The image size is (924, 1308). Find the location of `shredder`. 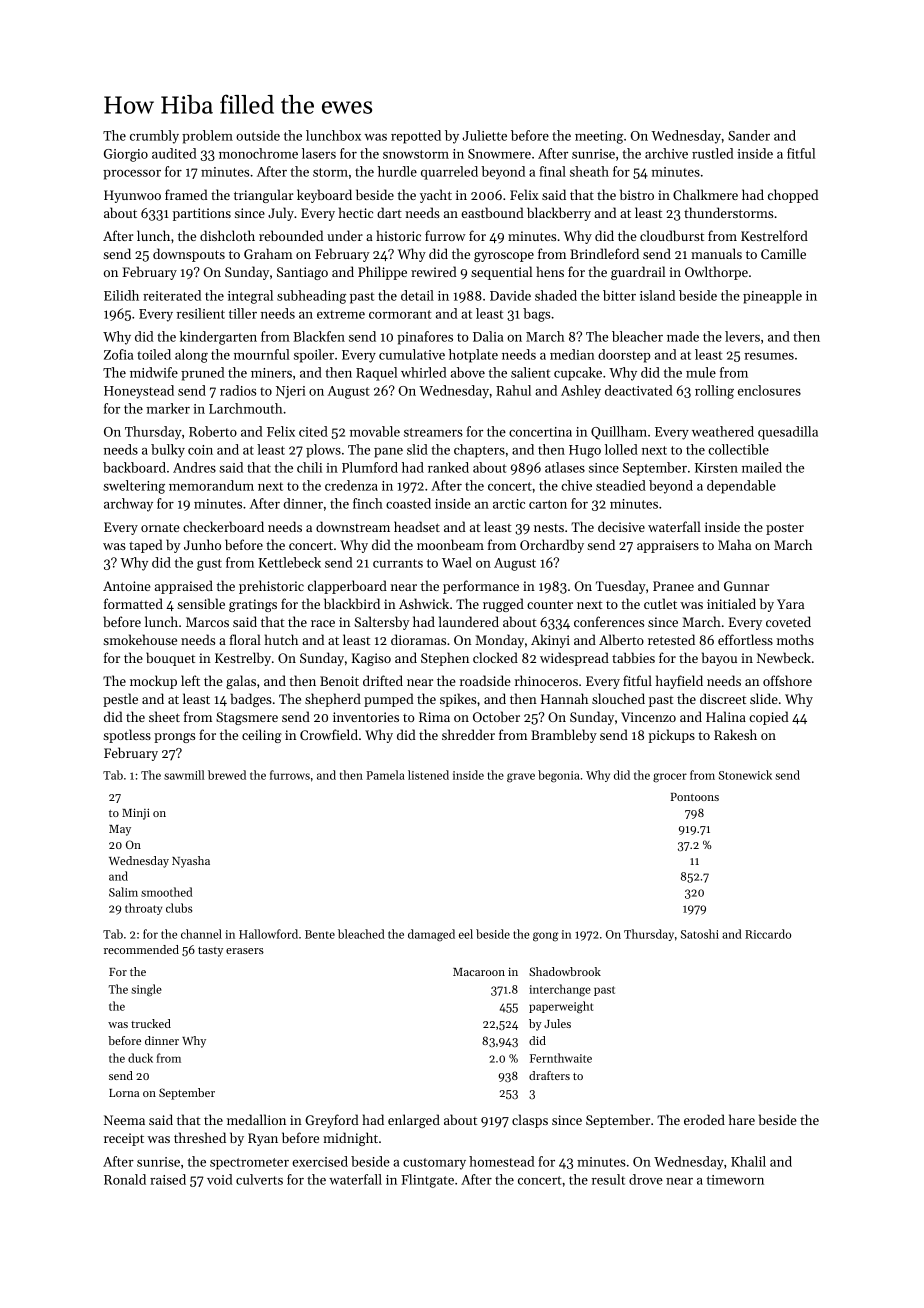

shredder is located at coordinates (468, 734).
